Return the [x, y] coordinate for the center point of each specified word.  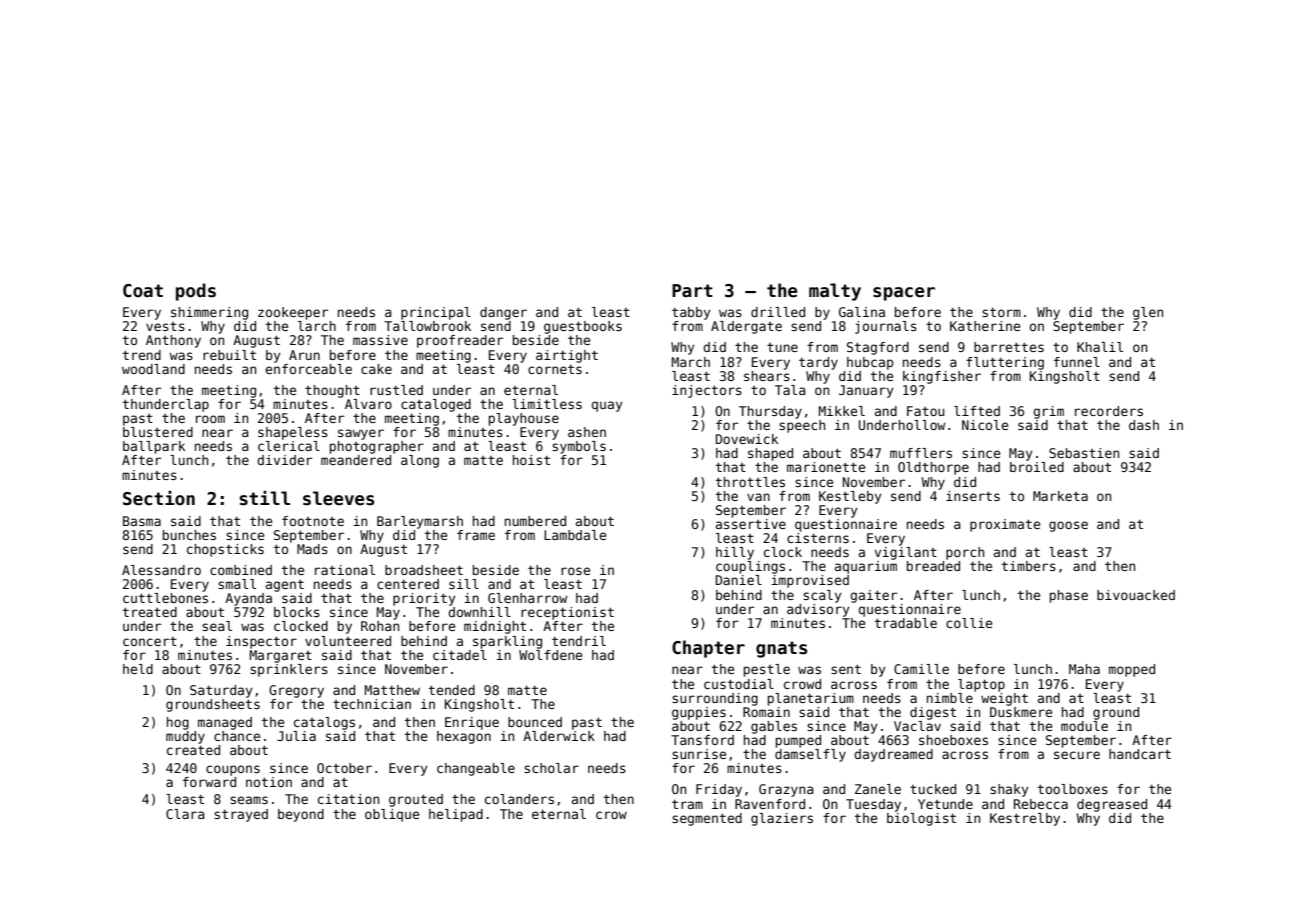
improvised [810, 581]
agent [285, 585]
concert [150, 641]
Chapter [708, 649]
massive [380, 340]
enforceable [308, 369]
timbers [1029, 566]
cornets [555, 369]
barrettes [1009, 347]
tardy [818, 363]
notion [269, 782]
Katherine [985, 326]
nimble [950, 698]
